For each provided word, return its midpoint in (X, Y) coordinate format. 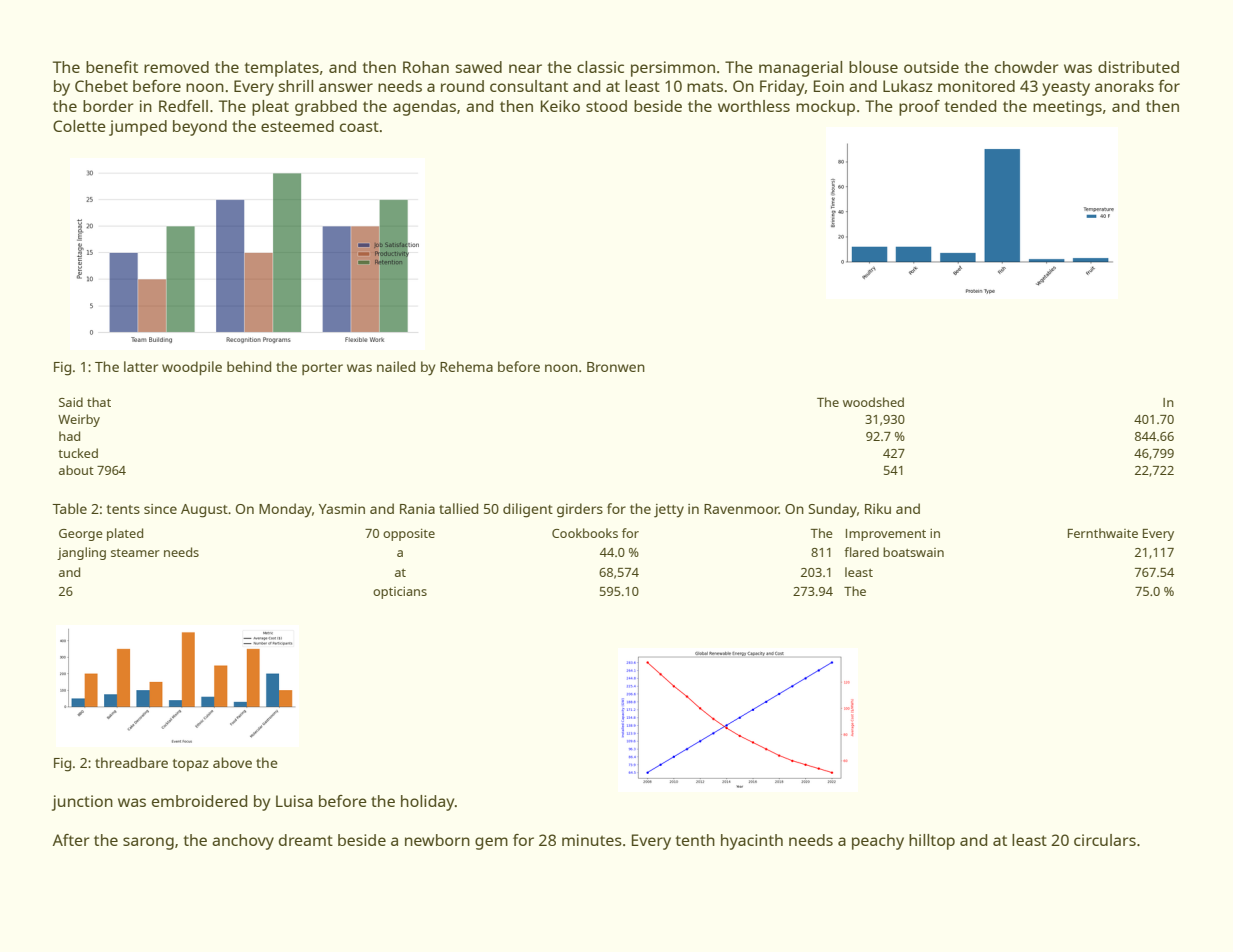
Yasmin (342, 509)
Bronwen (616, 367)
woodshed (873, 402)
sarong (148, 843)
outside (931, 67)
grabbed (326, 108)
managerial (800, 69)
